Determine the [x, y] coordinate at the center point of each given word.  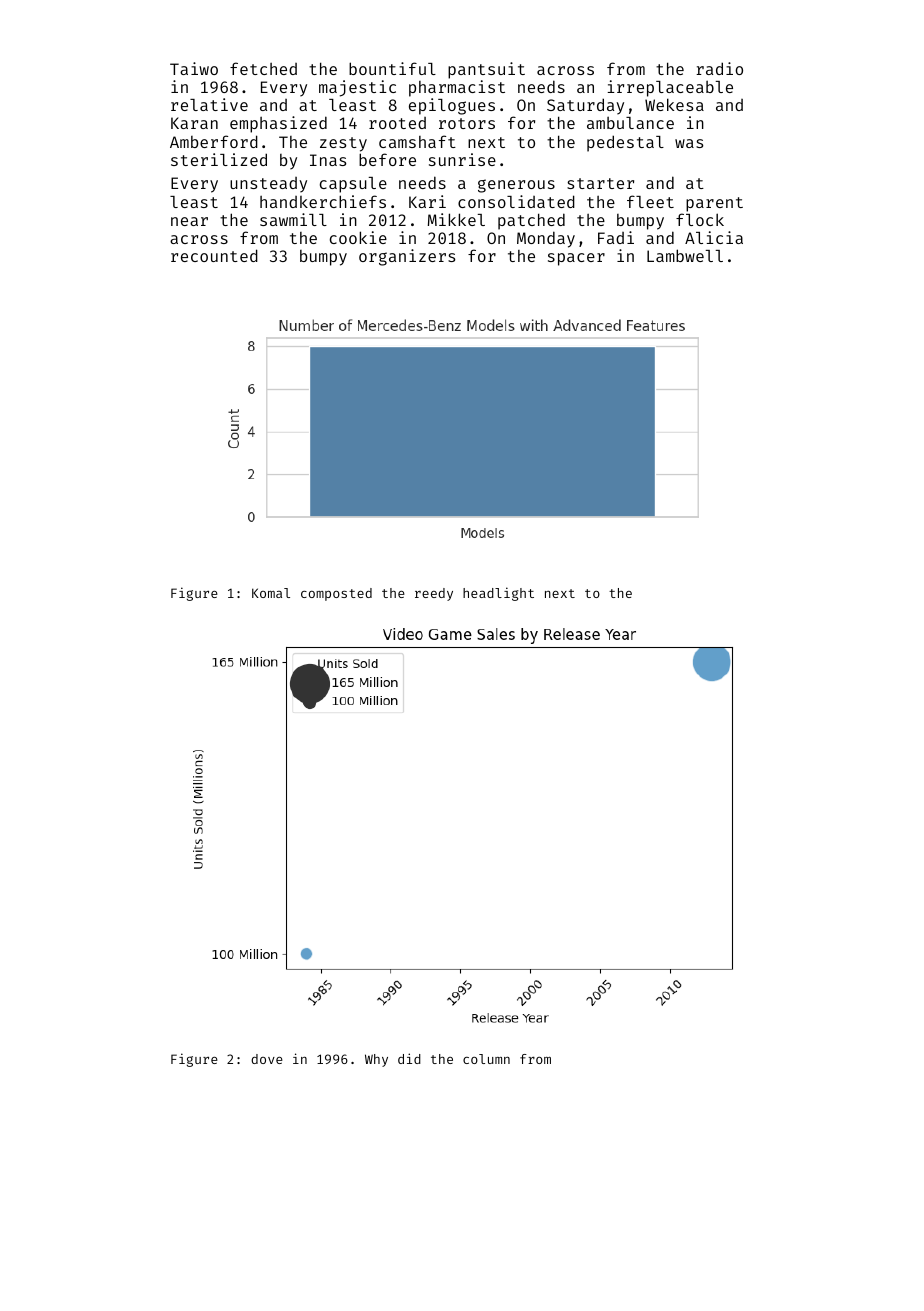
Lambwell [685, 255]
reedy [434, 594]
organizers [407, 257]
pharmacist [457, 88]
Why [376, 1060]
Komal [271, 593]
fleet [650, 201]
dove [267, 1059]
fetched [263, 68]
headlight [498, 594]
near [189, 221]
